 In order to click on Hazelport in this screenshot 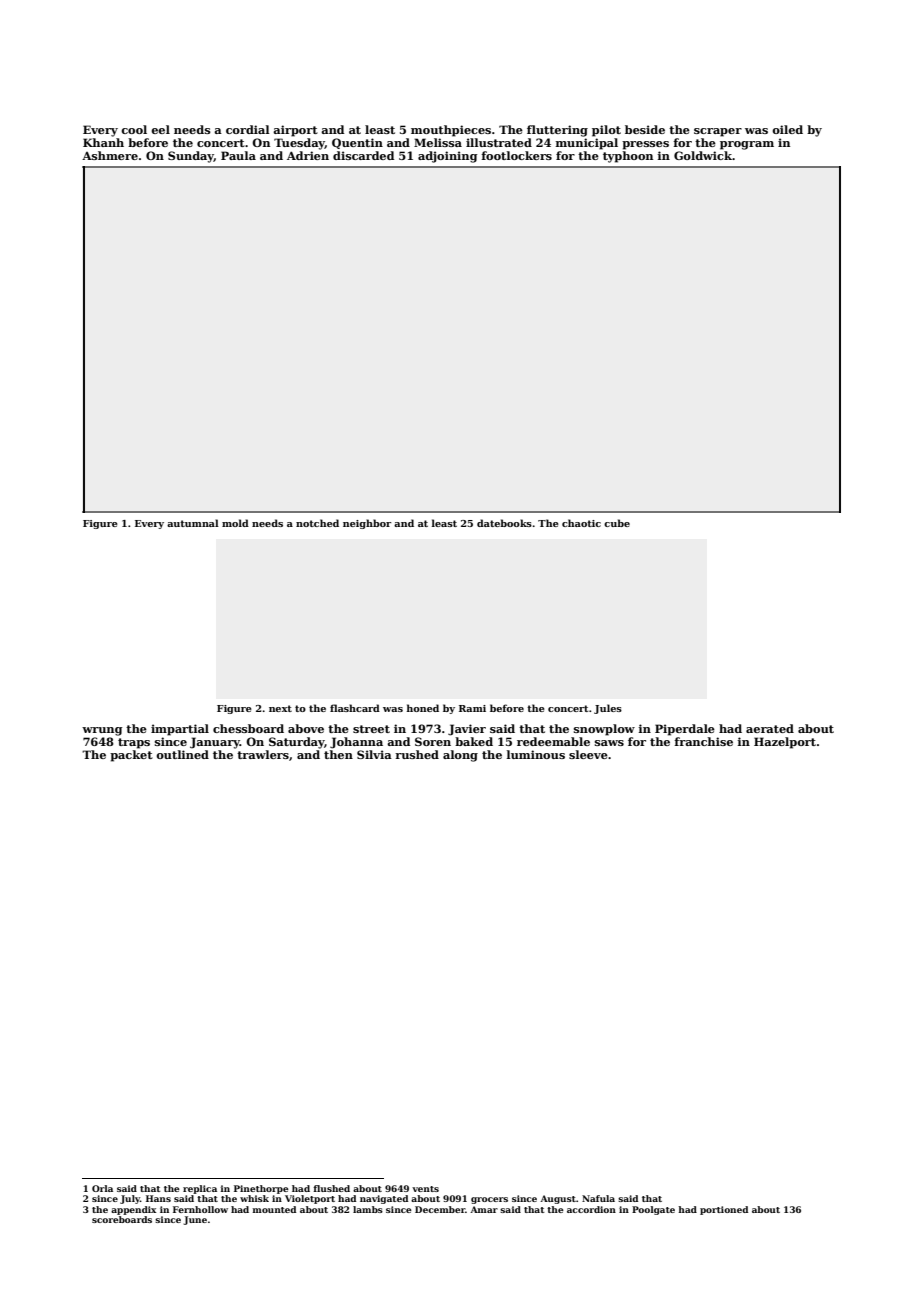, I will do `click(785, 743)`.
